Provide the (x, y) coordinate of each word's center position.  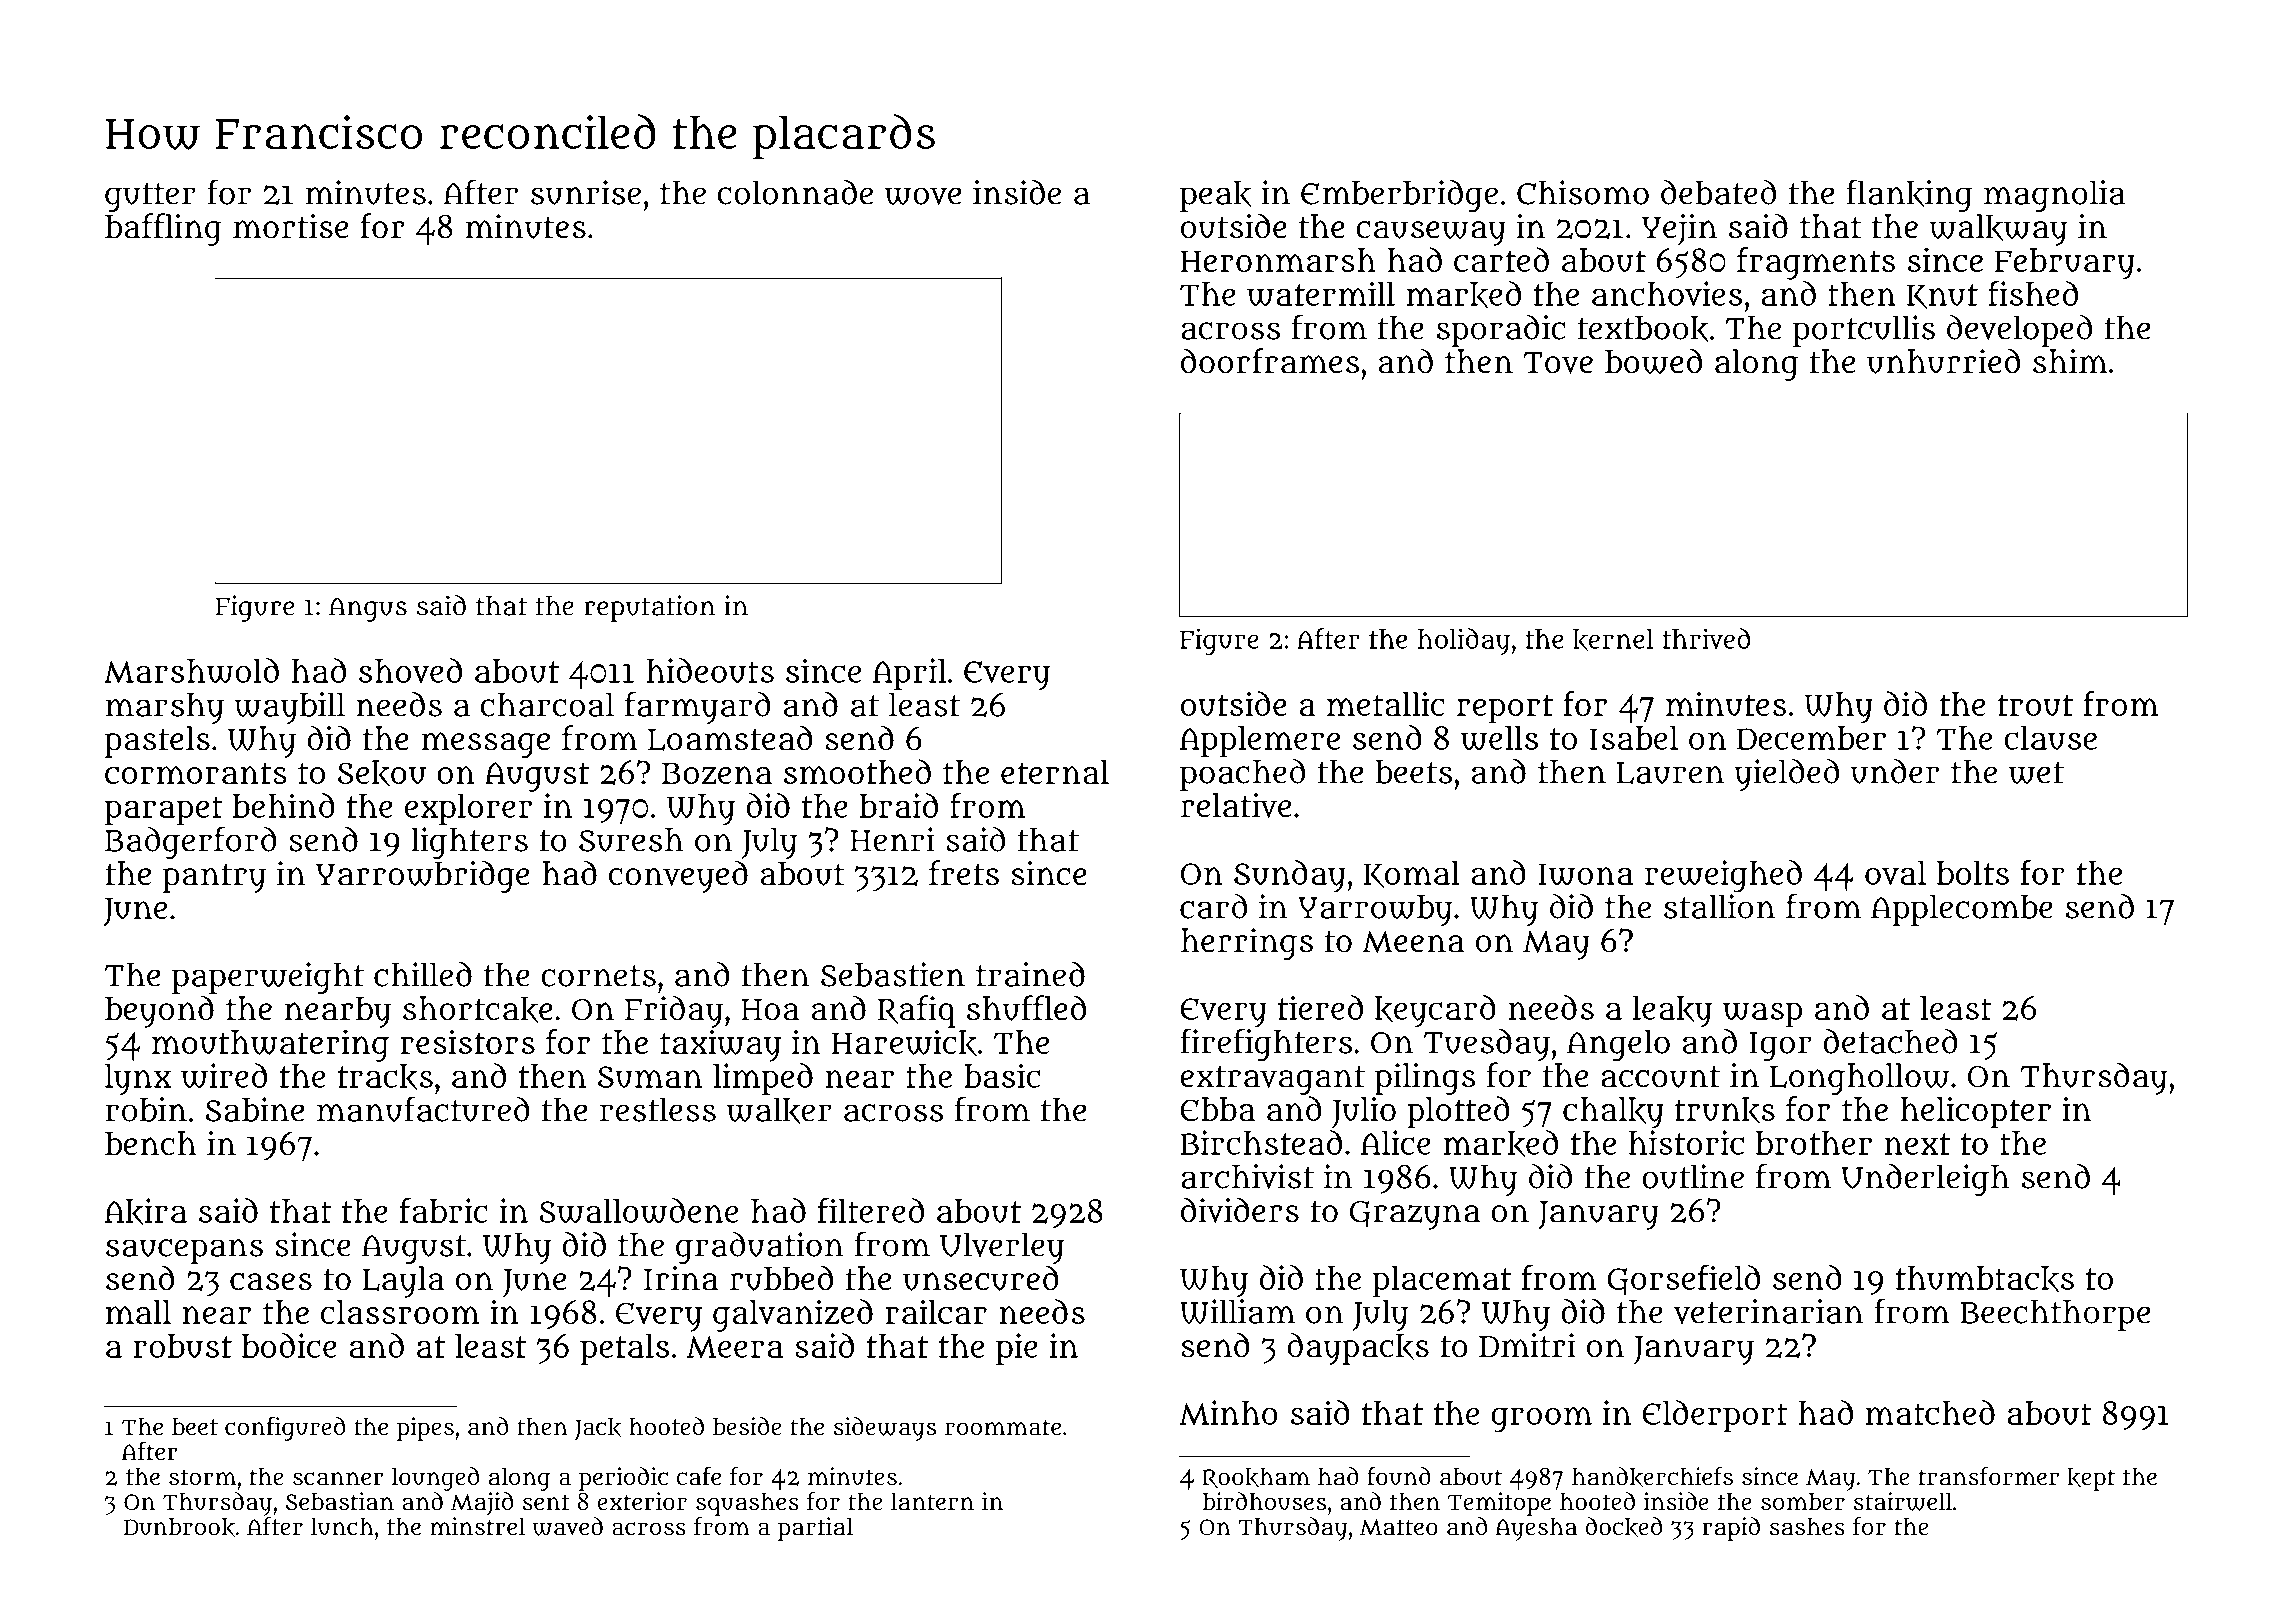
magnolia (2054, 196)
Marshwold (191, 671)
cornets (598, 976)
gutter (150, 197)
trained (1030, 974)
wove (923, 196)
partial (815, 1529)
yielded (1786, 775)
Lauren (1670, 773)
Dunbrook (179, 1527)
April (909, 674)
